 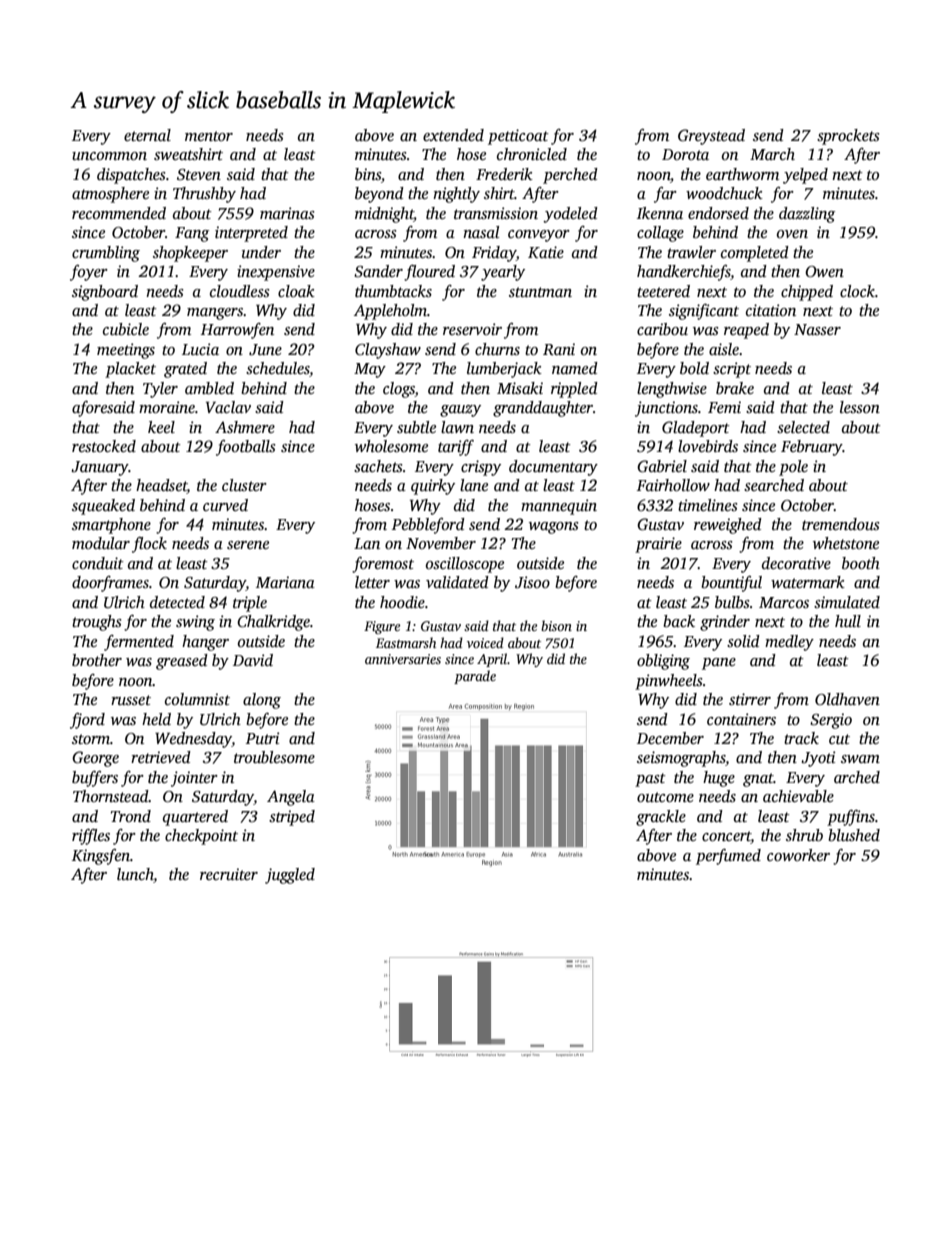 I want to click on obliging, so click(x=663, y=662).
